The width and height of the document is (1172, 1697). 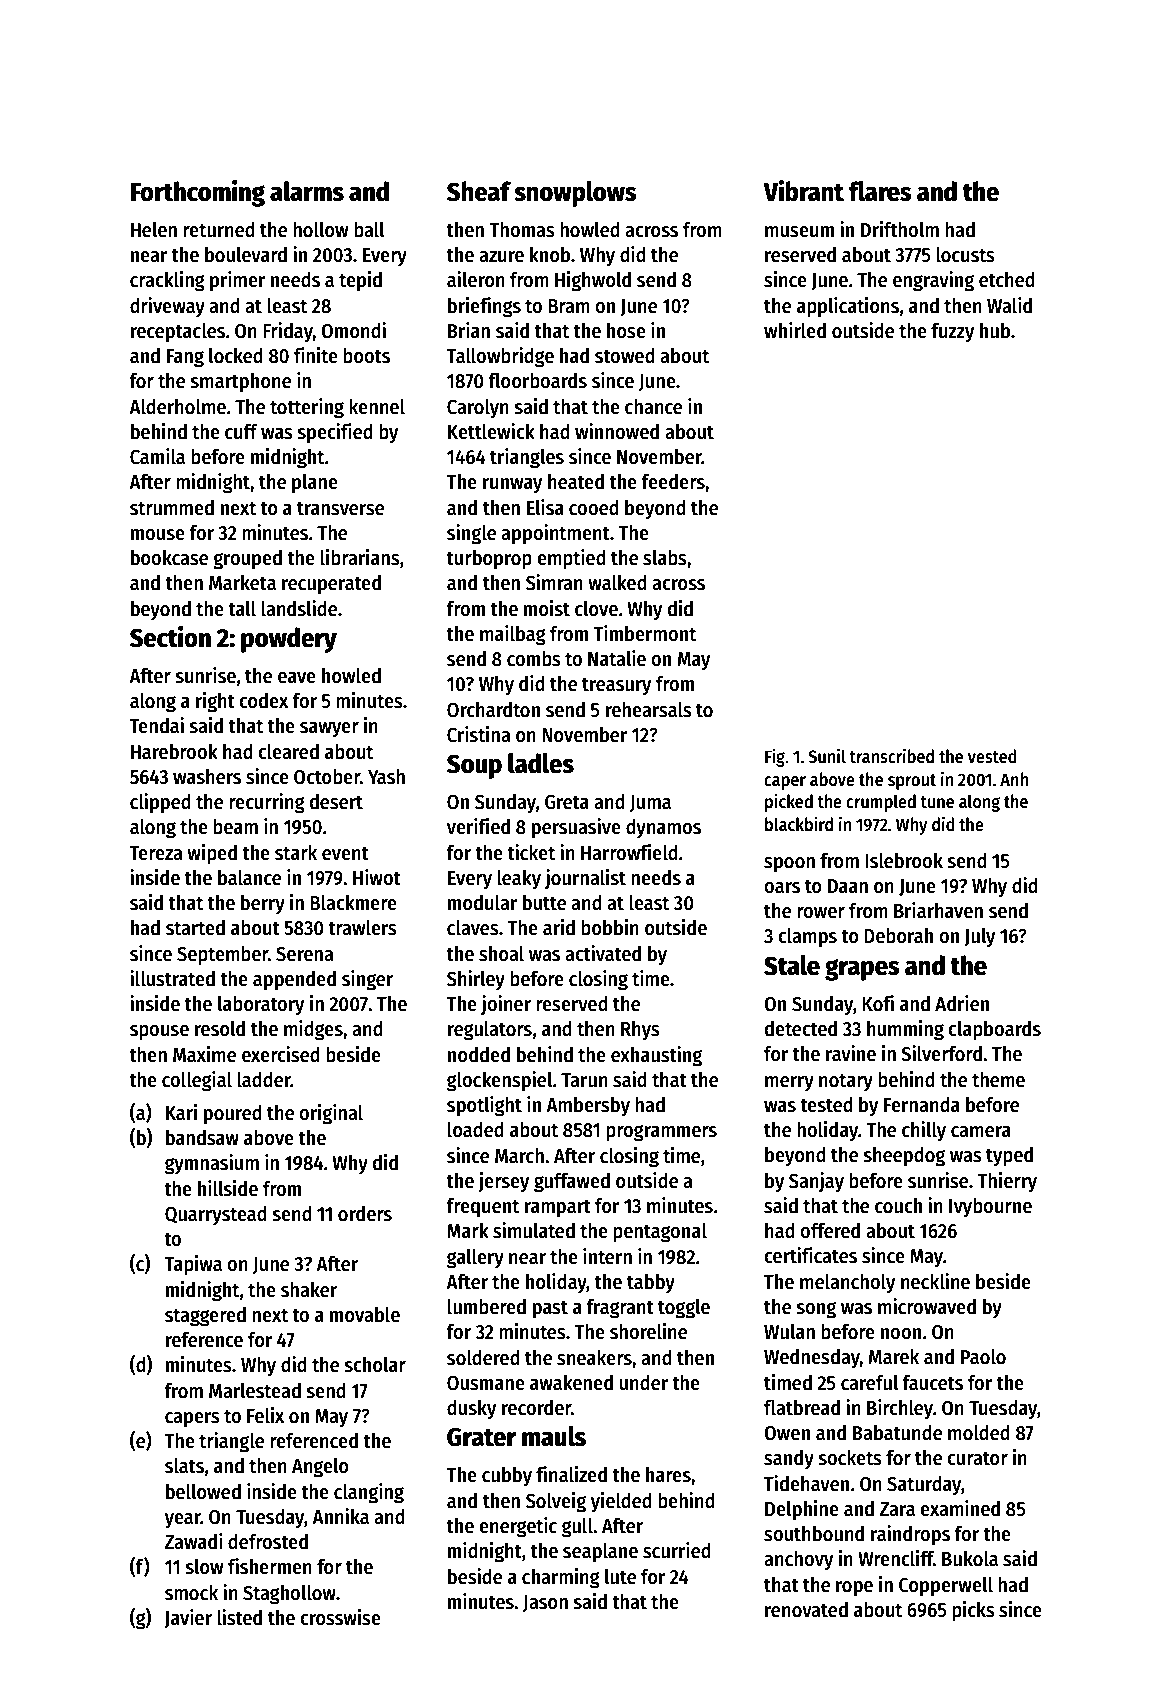 What do you see at coordinates (197, 193) in the document?
I see `Forthcoming` at bounding box center [197, 193].
